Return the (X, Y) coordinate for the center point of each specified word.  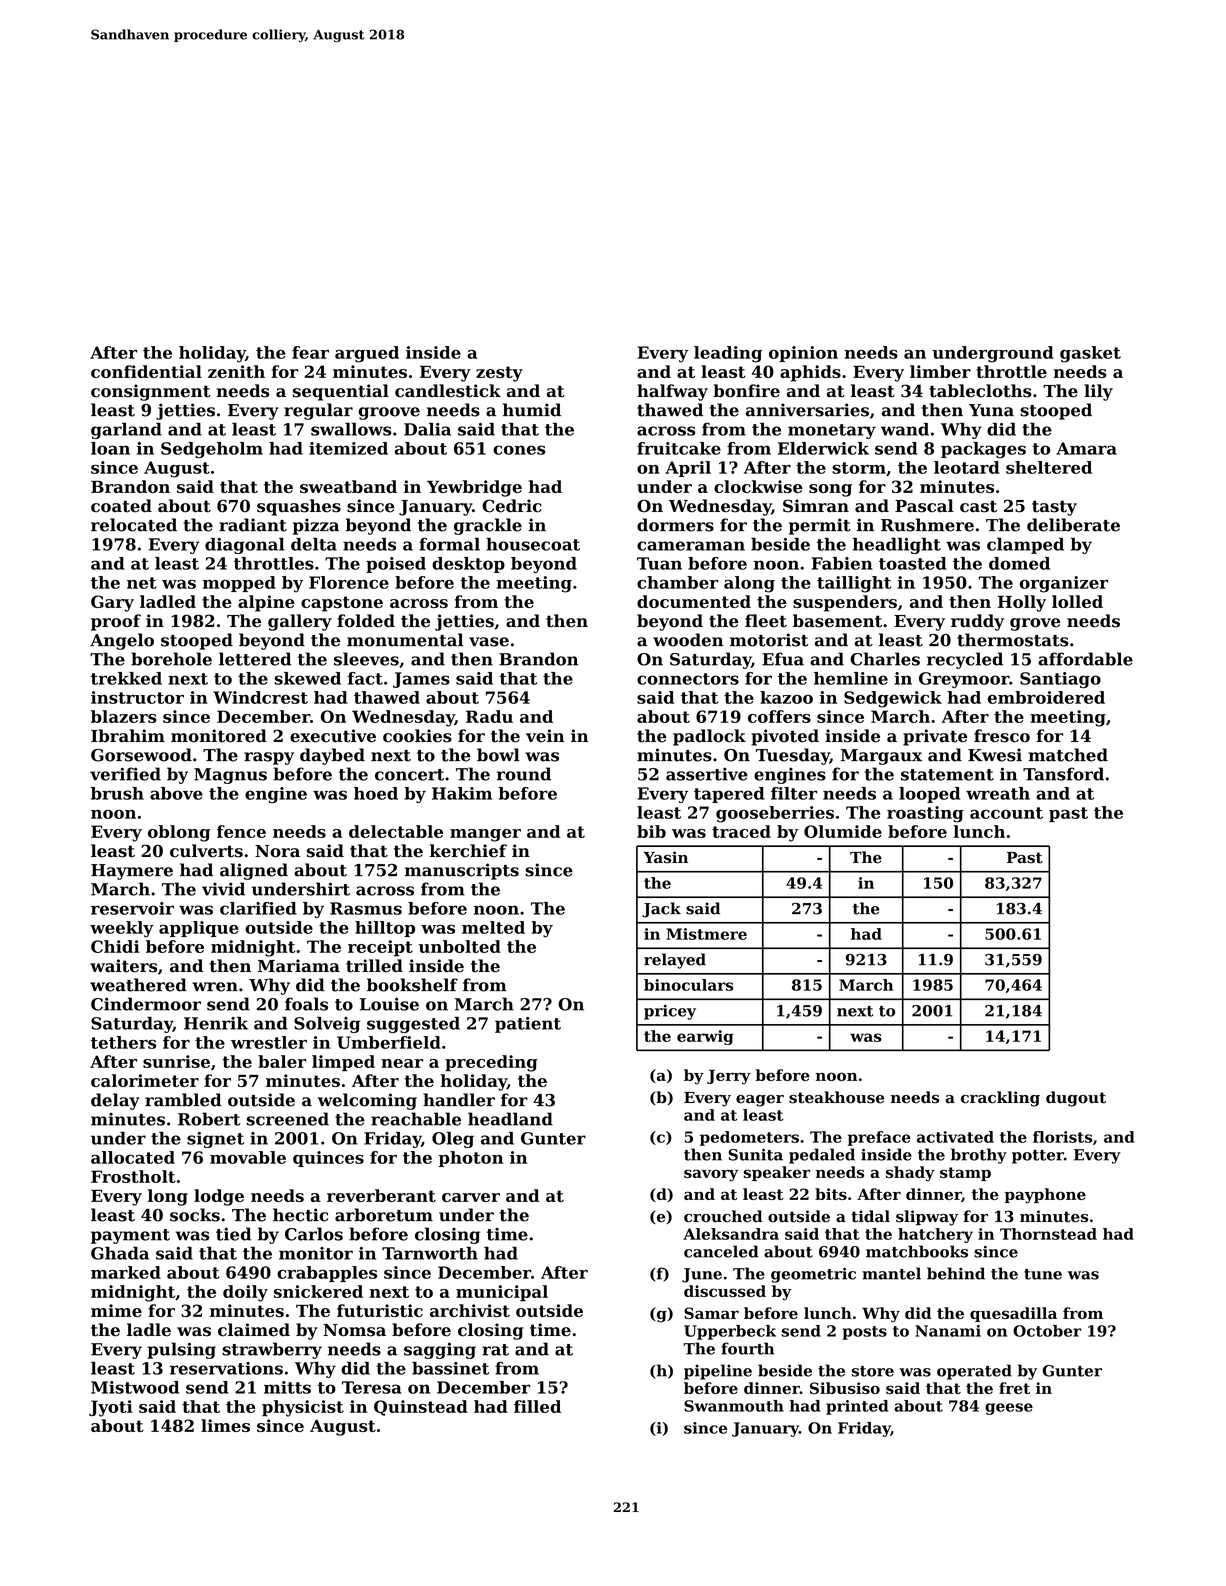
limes (225, 1425)
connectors (688, 679)
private (935, 737)
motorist (769, 640)
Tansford (1063, 774)
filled (537, 1406)
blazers (124, 716)
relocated (134, 525)
